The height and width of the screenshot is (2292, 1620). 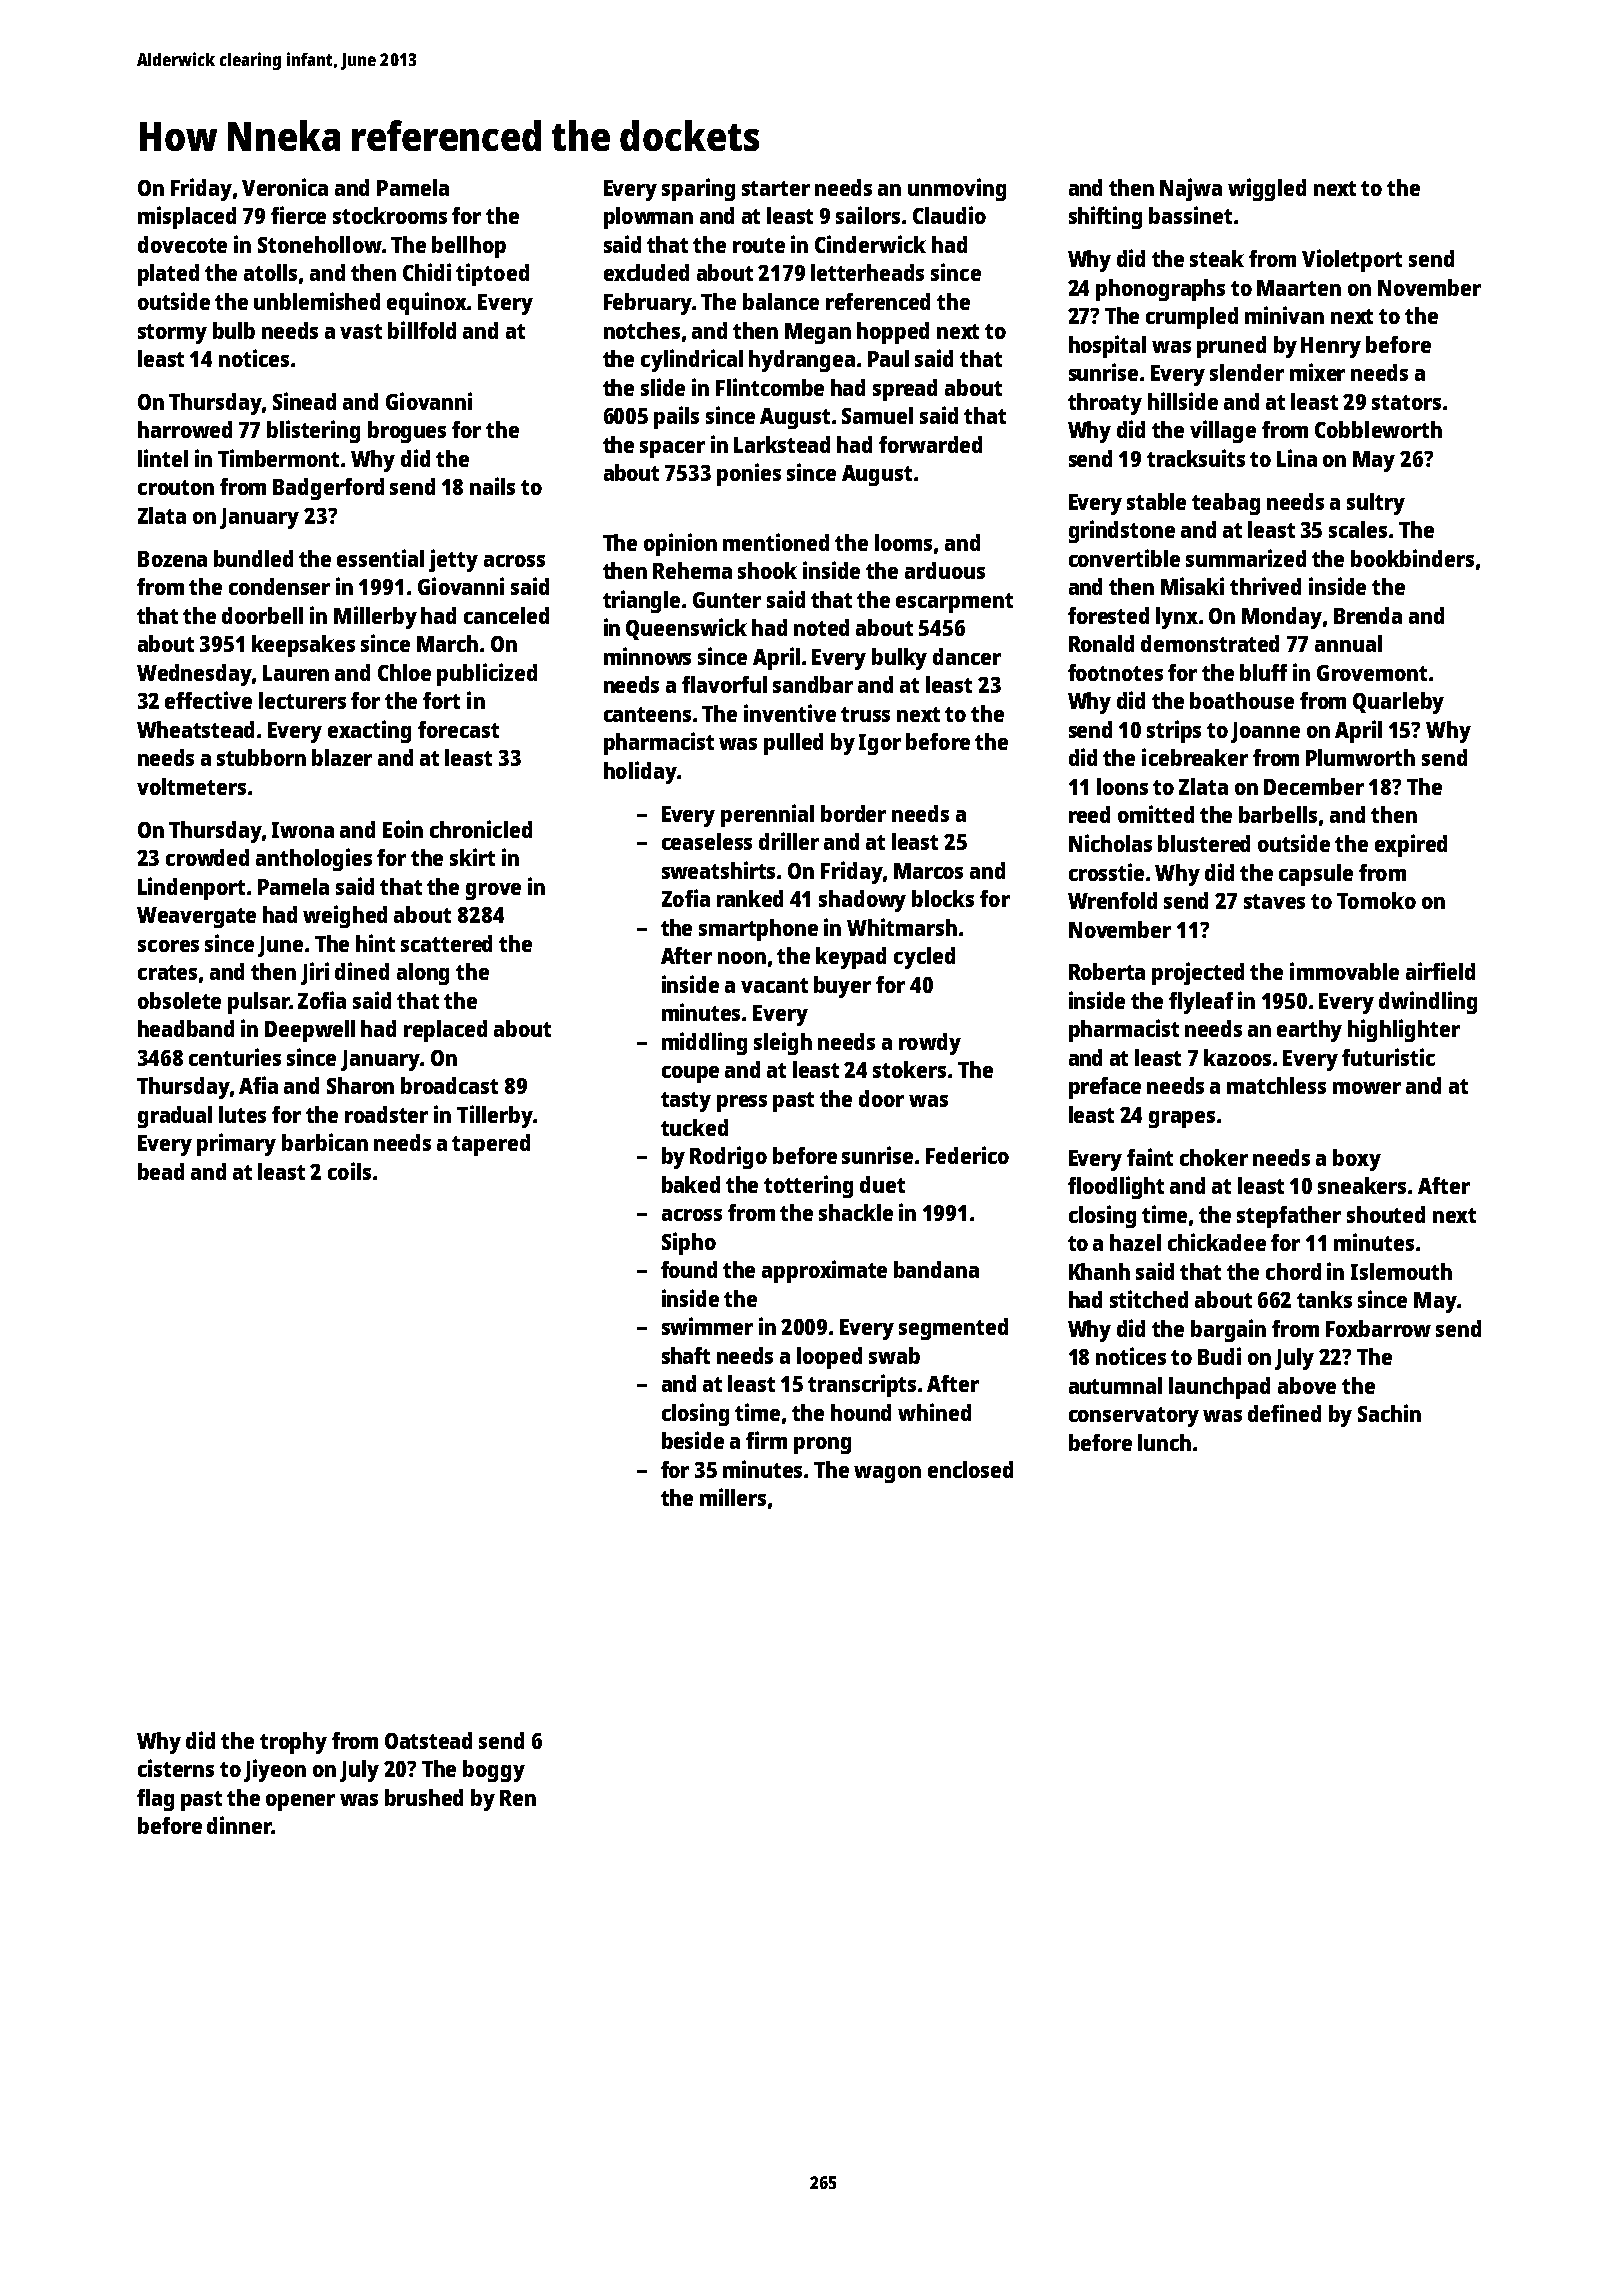 What do you see at coordinates (728, 1157) in the screenshot?
I see `Rodrigo` at bounding box center [728, 1157].
